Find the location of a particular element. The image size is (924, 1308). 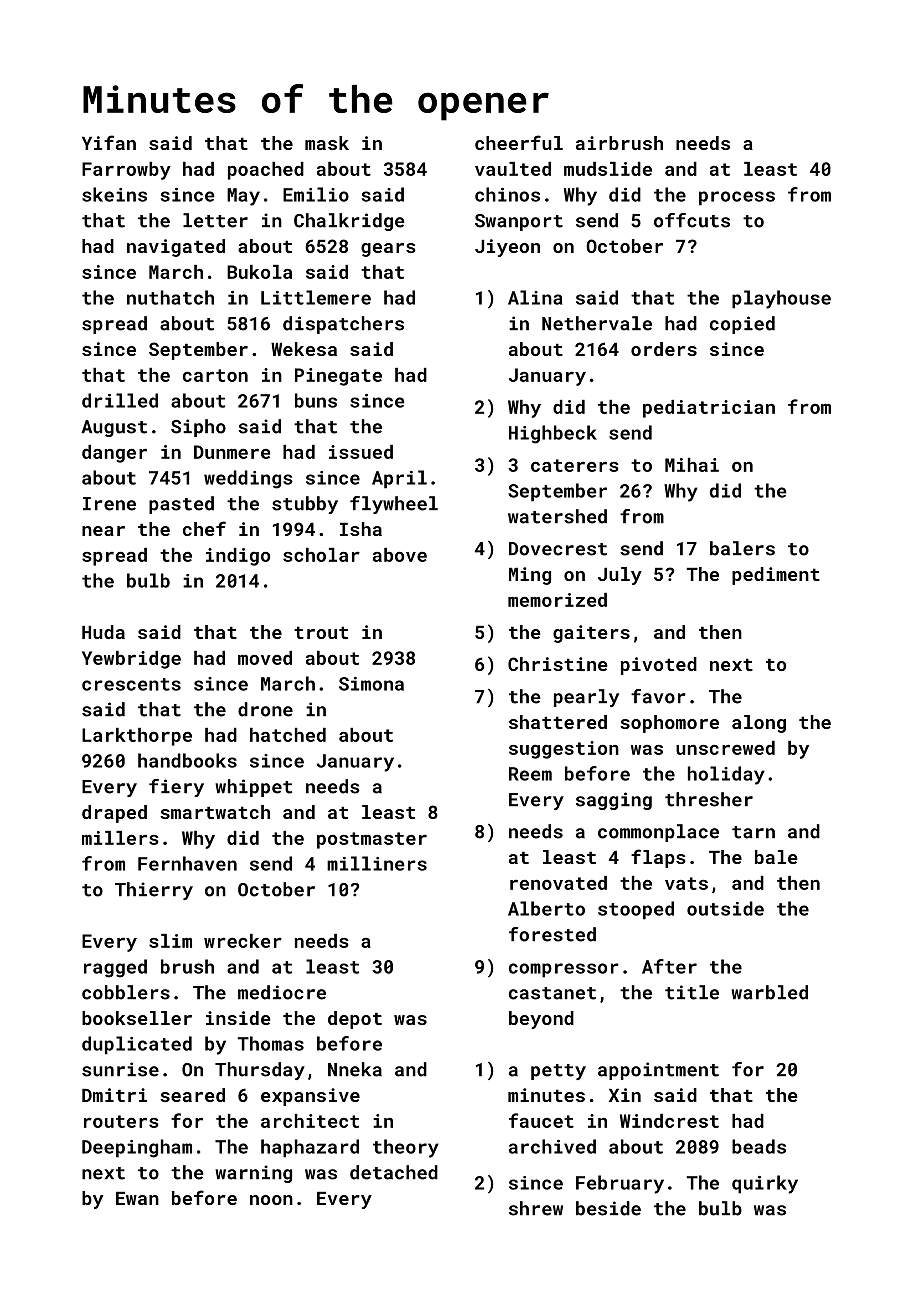

Dmitri is located at coordinates (114, 1095).
